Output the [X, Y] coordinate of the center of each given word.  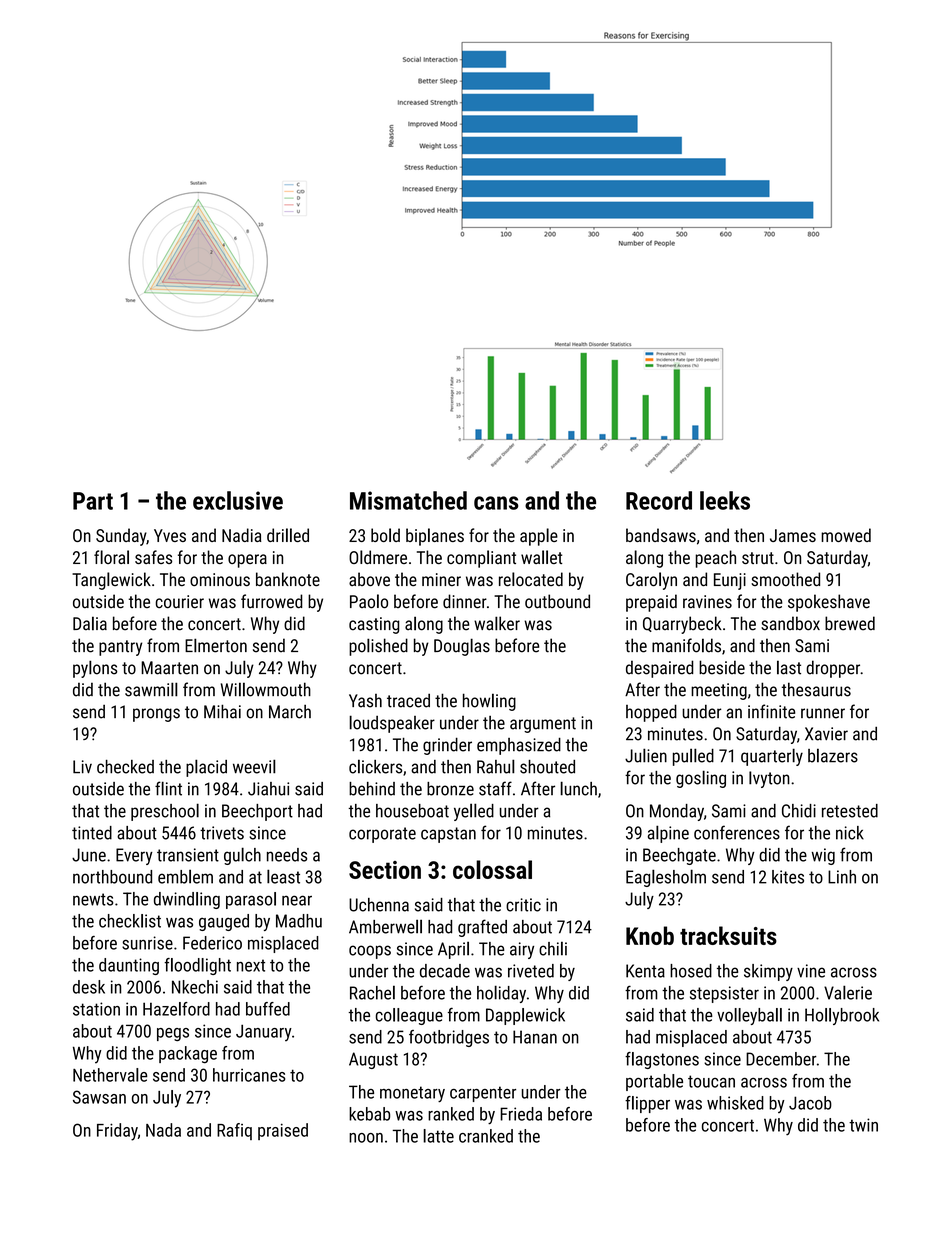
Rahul [496, 766]
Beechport [257, 812]
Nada [163, 1130]
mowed [846, 535]
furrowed [272, 601]
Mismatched [408, 500]
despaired [660, 669]
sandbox [790, 623]
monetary [412, 1094]
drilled [288, 535]
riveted [531, 971]
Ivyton [769, 779]
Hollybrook [842, 1016]
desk [89, 987]
